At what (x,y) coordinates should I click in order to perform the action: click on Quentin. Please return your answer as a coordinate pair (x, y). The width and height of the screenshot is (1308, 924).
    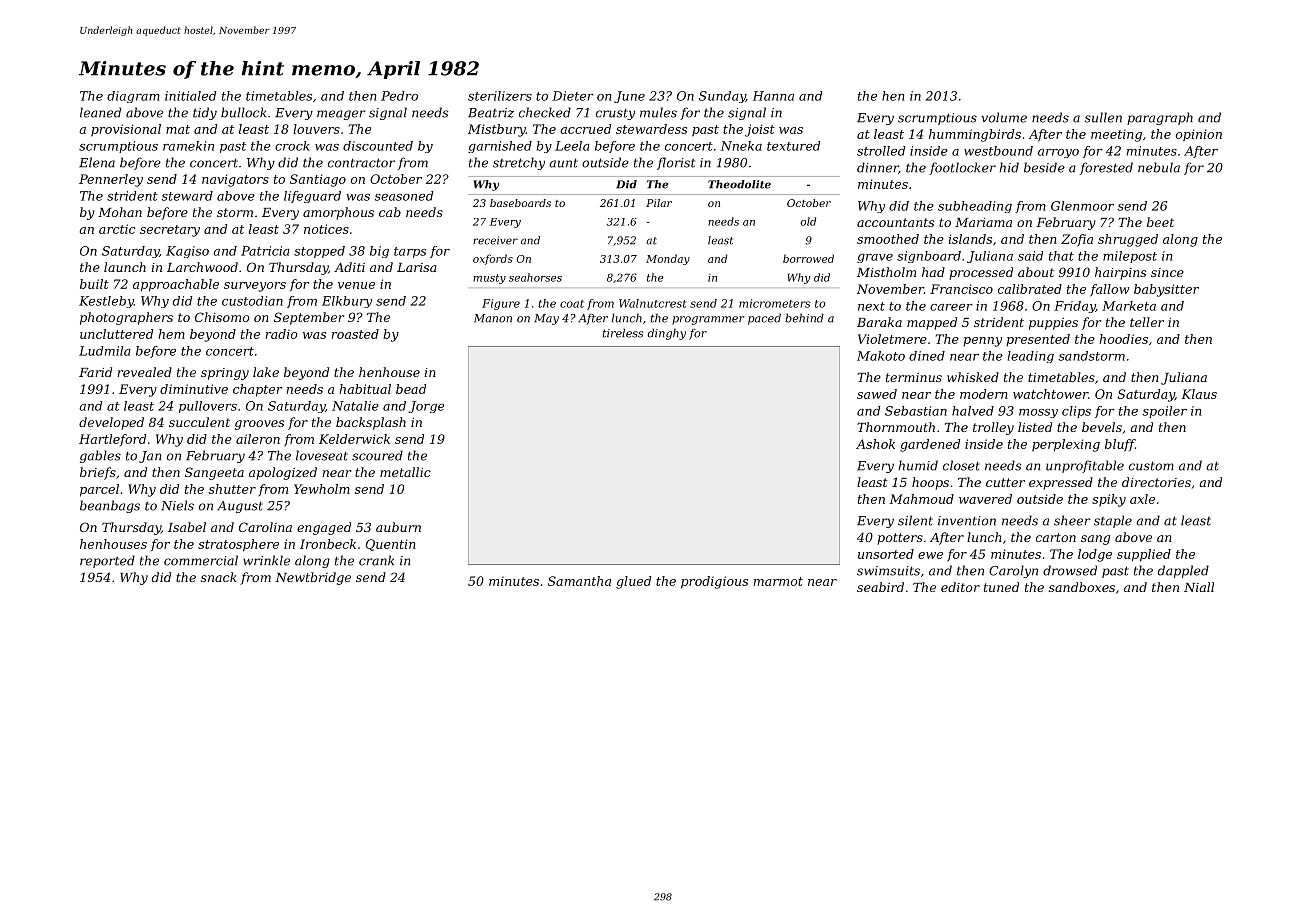
    Looking at the image, I should click on (391, 545).
